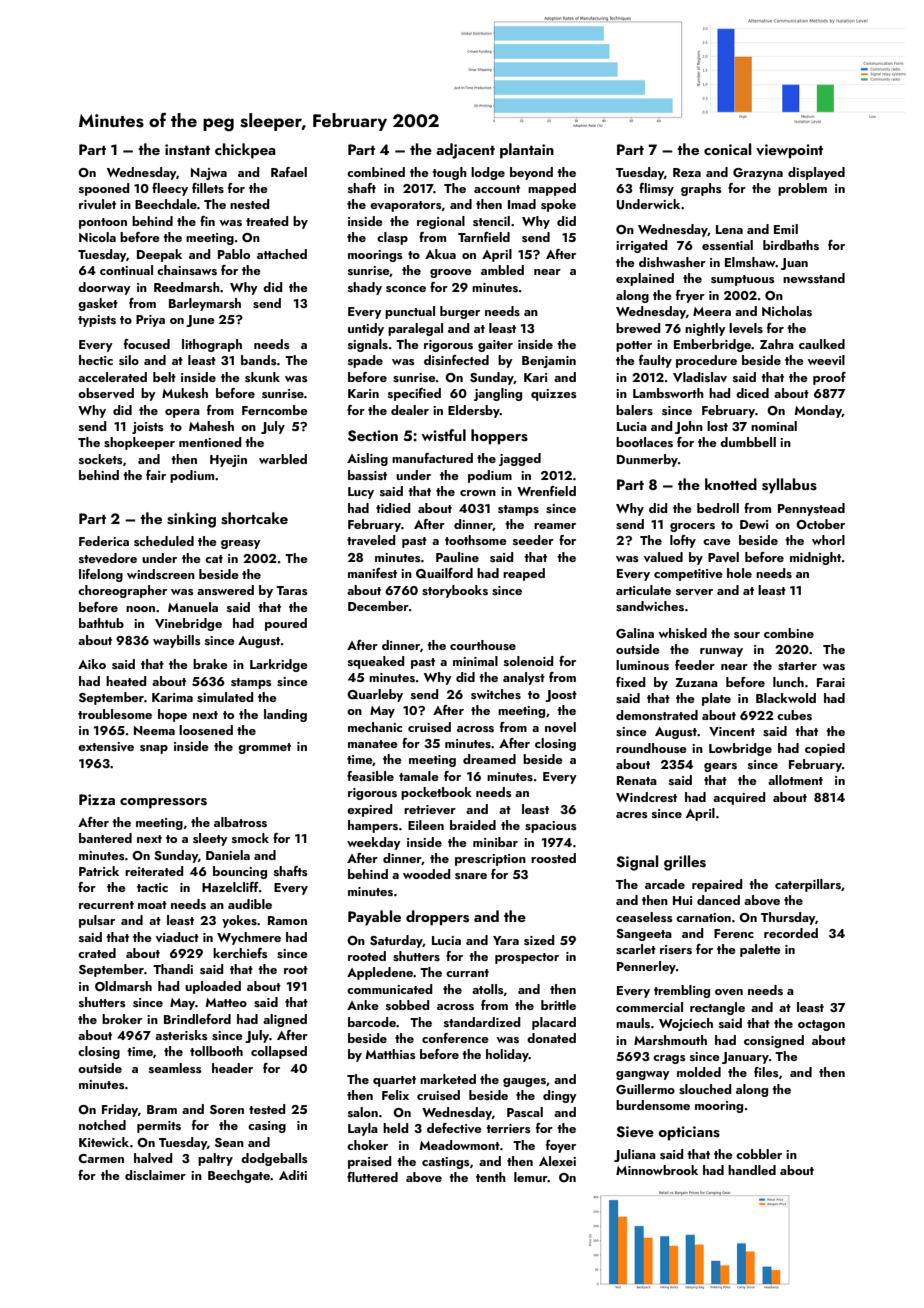  What do you see at coordinates (692, 527) in the page?
I see `grocers` at bounding box center [692, 527].
